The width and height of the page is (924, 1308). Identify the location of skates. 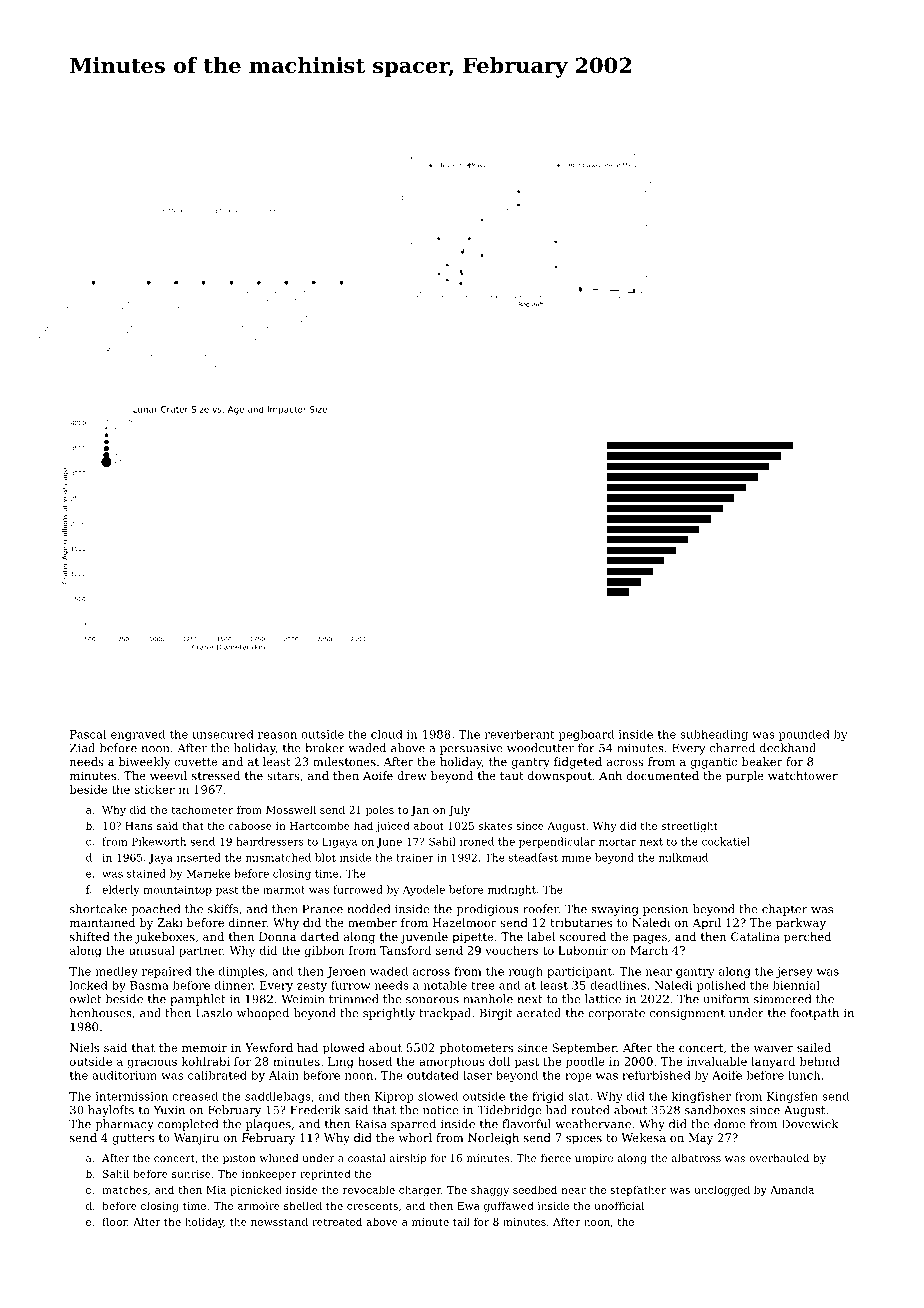
(495, 825).
